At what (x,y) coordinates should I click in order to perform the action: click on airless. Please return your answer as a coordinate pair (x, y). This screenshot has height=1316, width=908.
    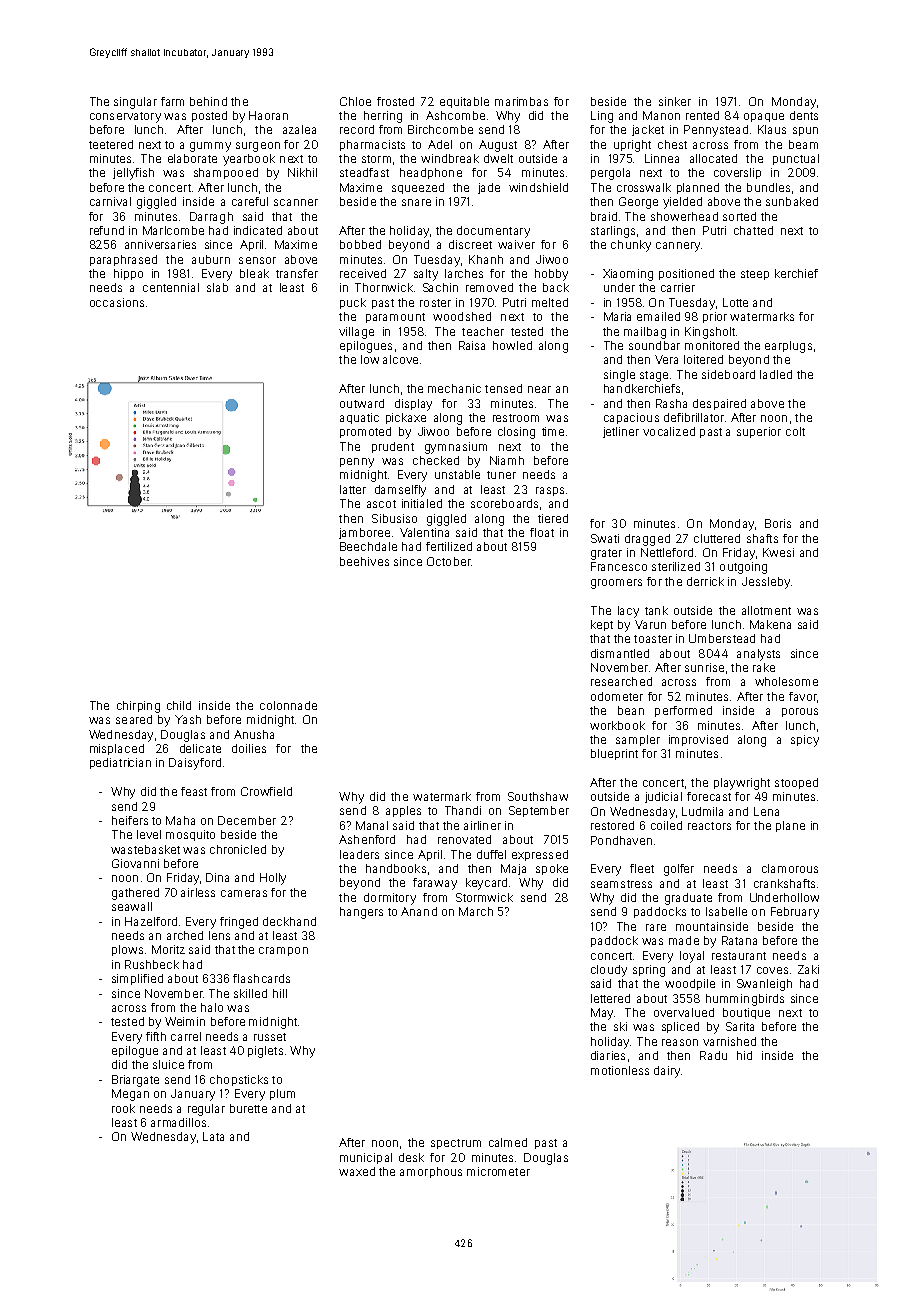
    Looking at the image, I should click on (198, 892).
